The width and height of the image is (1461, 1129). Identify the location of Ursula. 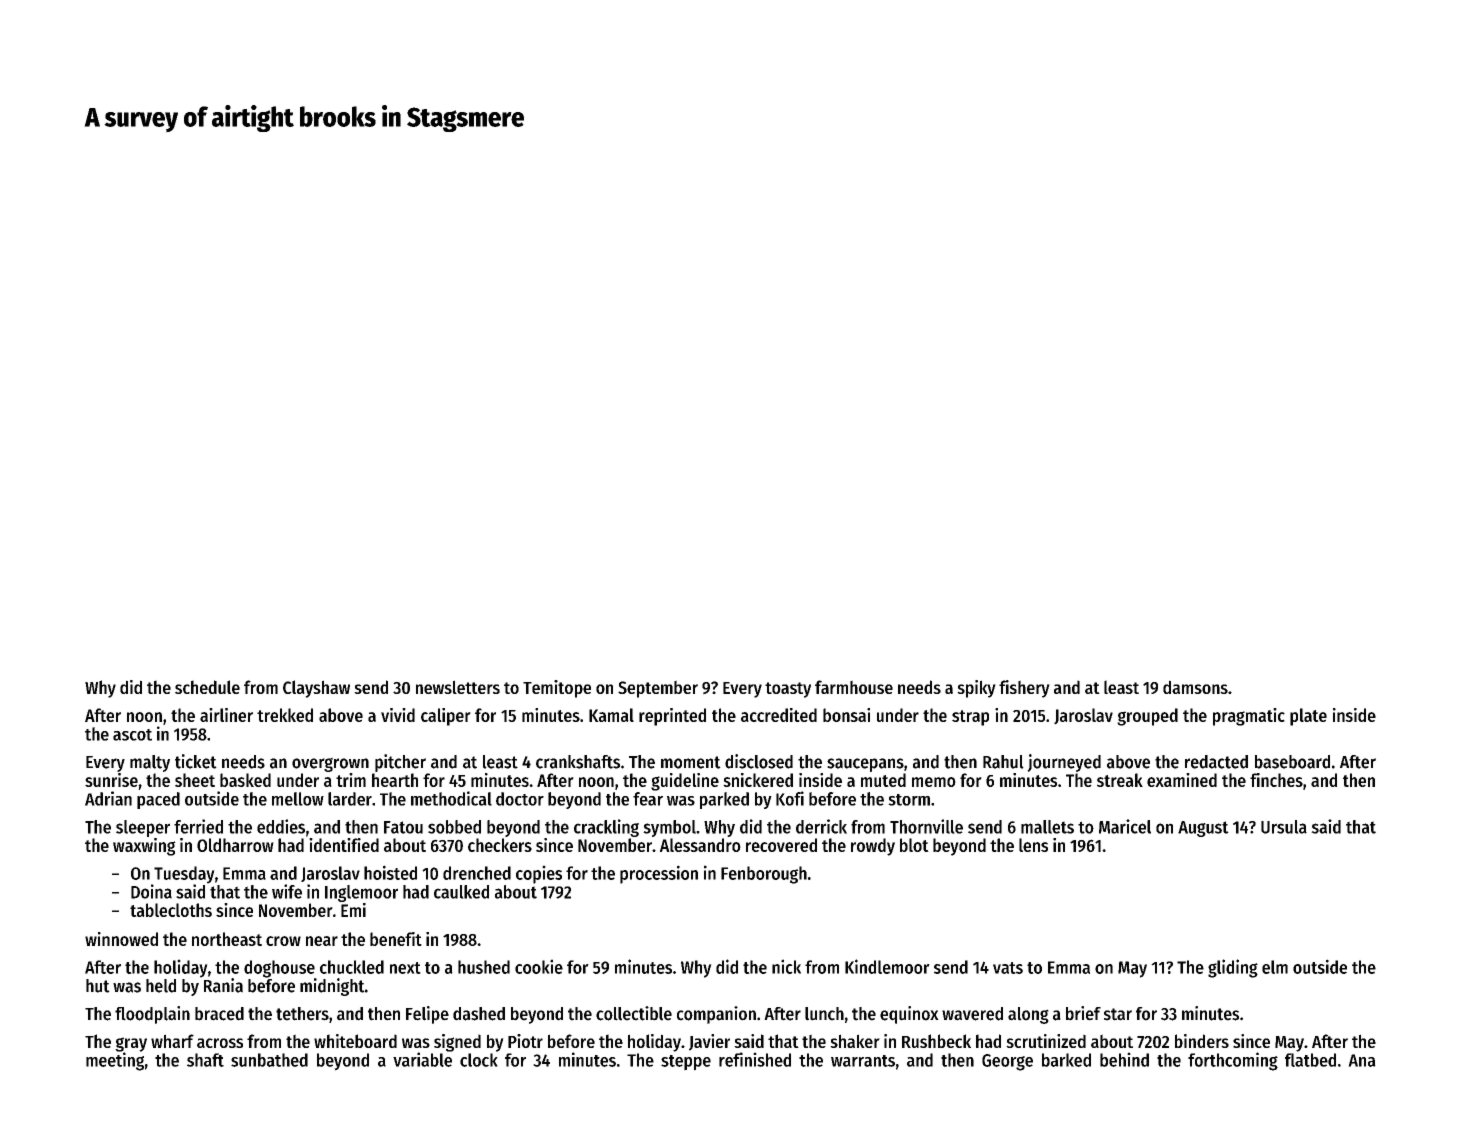
(1284, 827).
